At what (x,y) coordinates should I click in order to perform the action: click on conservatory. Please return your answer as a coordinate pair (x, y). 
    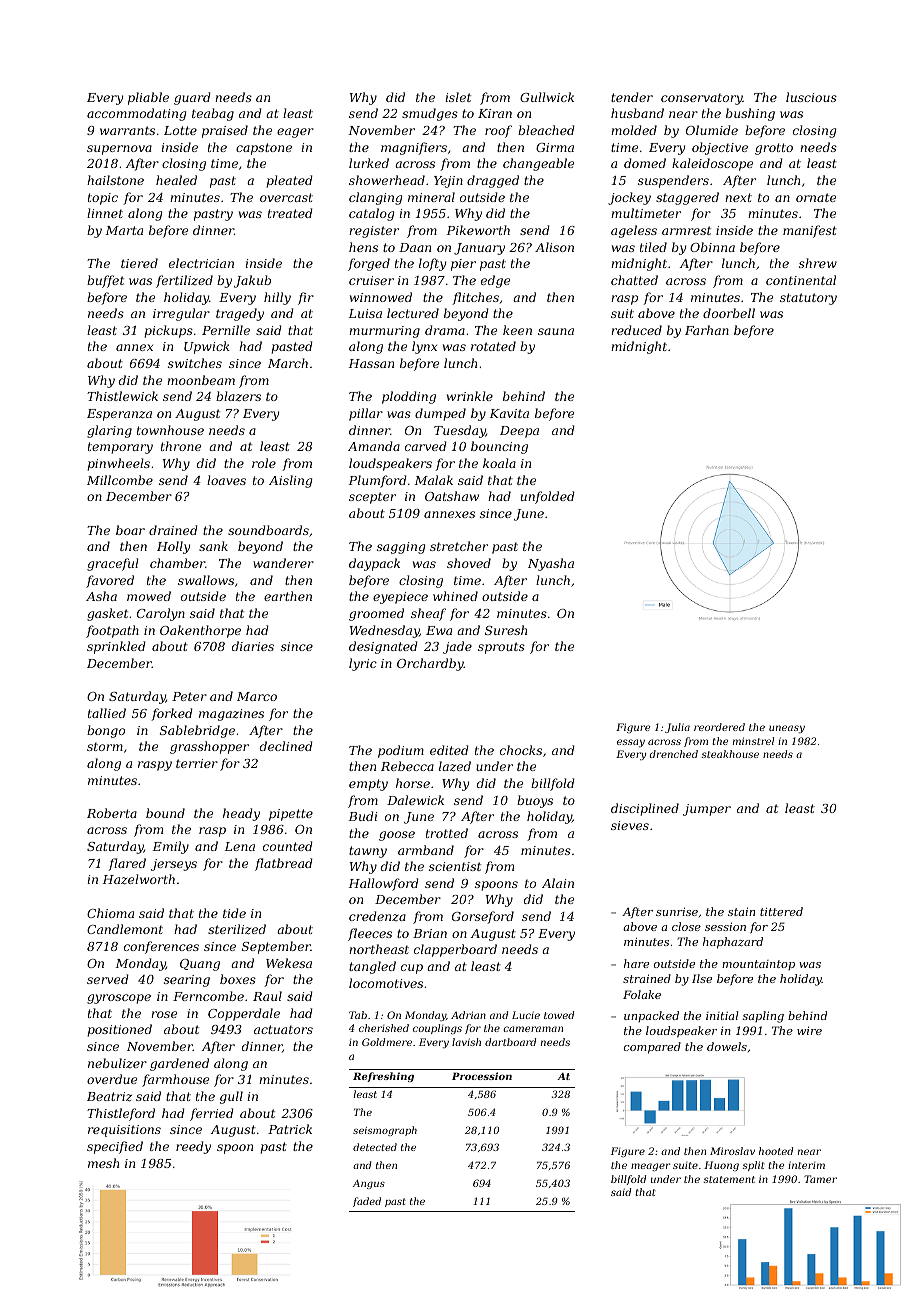
    Looking at the image, I should click on (702, 99).
